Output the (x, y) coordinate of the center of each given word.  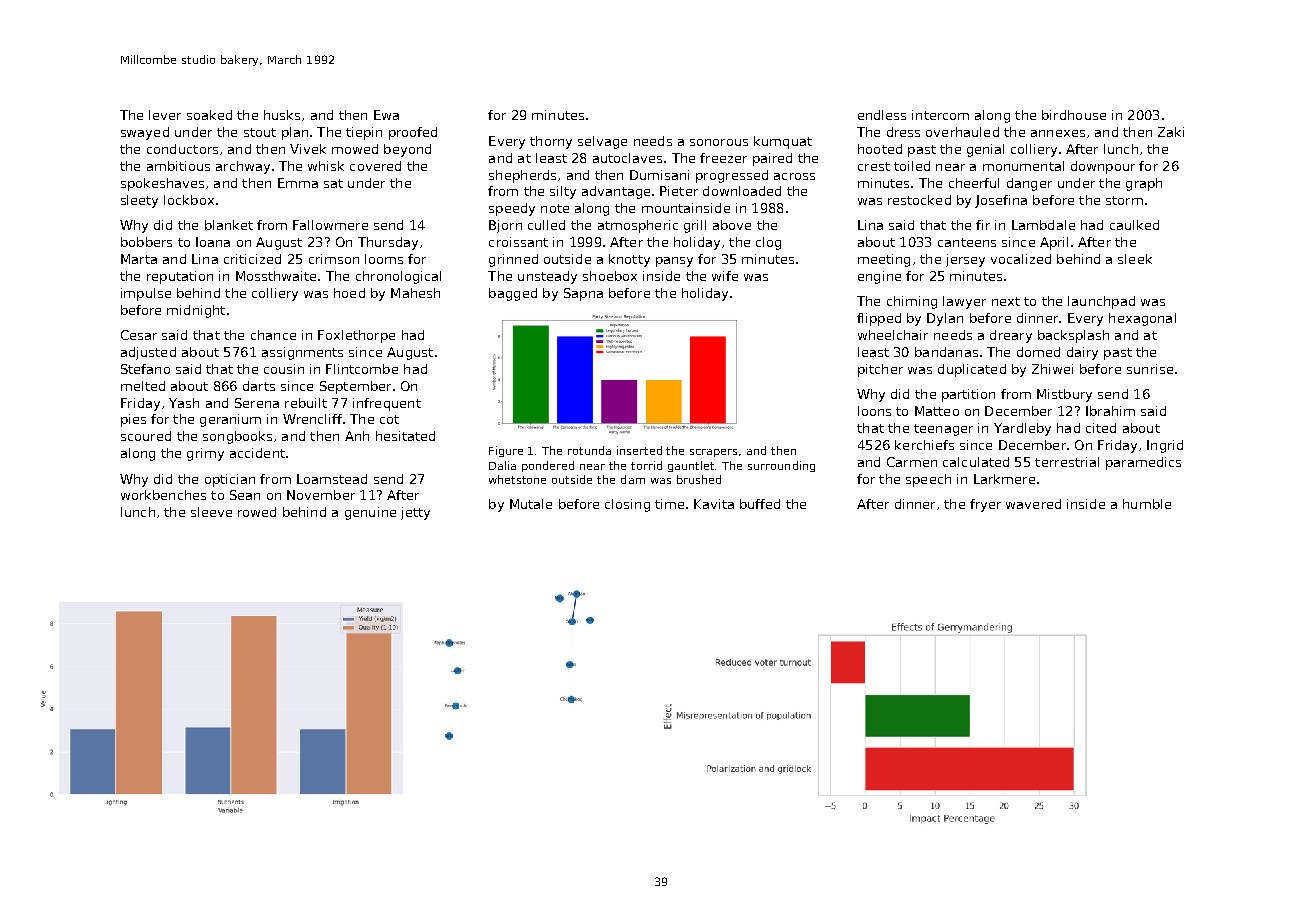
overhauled (962, 132)
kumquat (783, 142)
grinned (513, 260)
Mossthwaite (276, 276)
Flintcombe (362, 369)
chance (273, 335)
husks (282, 115)
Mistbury (1064, 395)
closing (627, 505)
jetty (415, 513)
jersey (965, 260)
